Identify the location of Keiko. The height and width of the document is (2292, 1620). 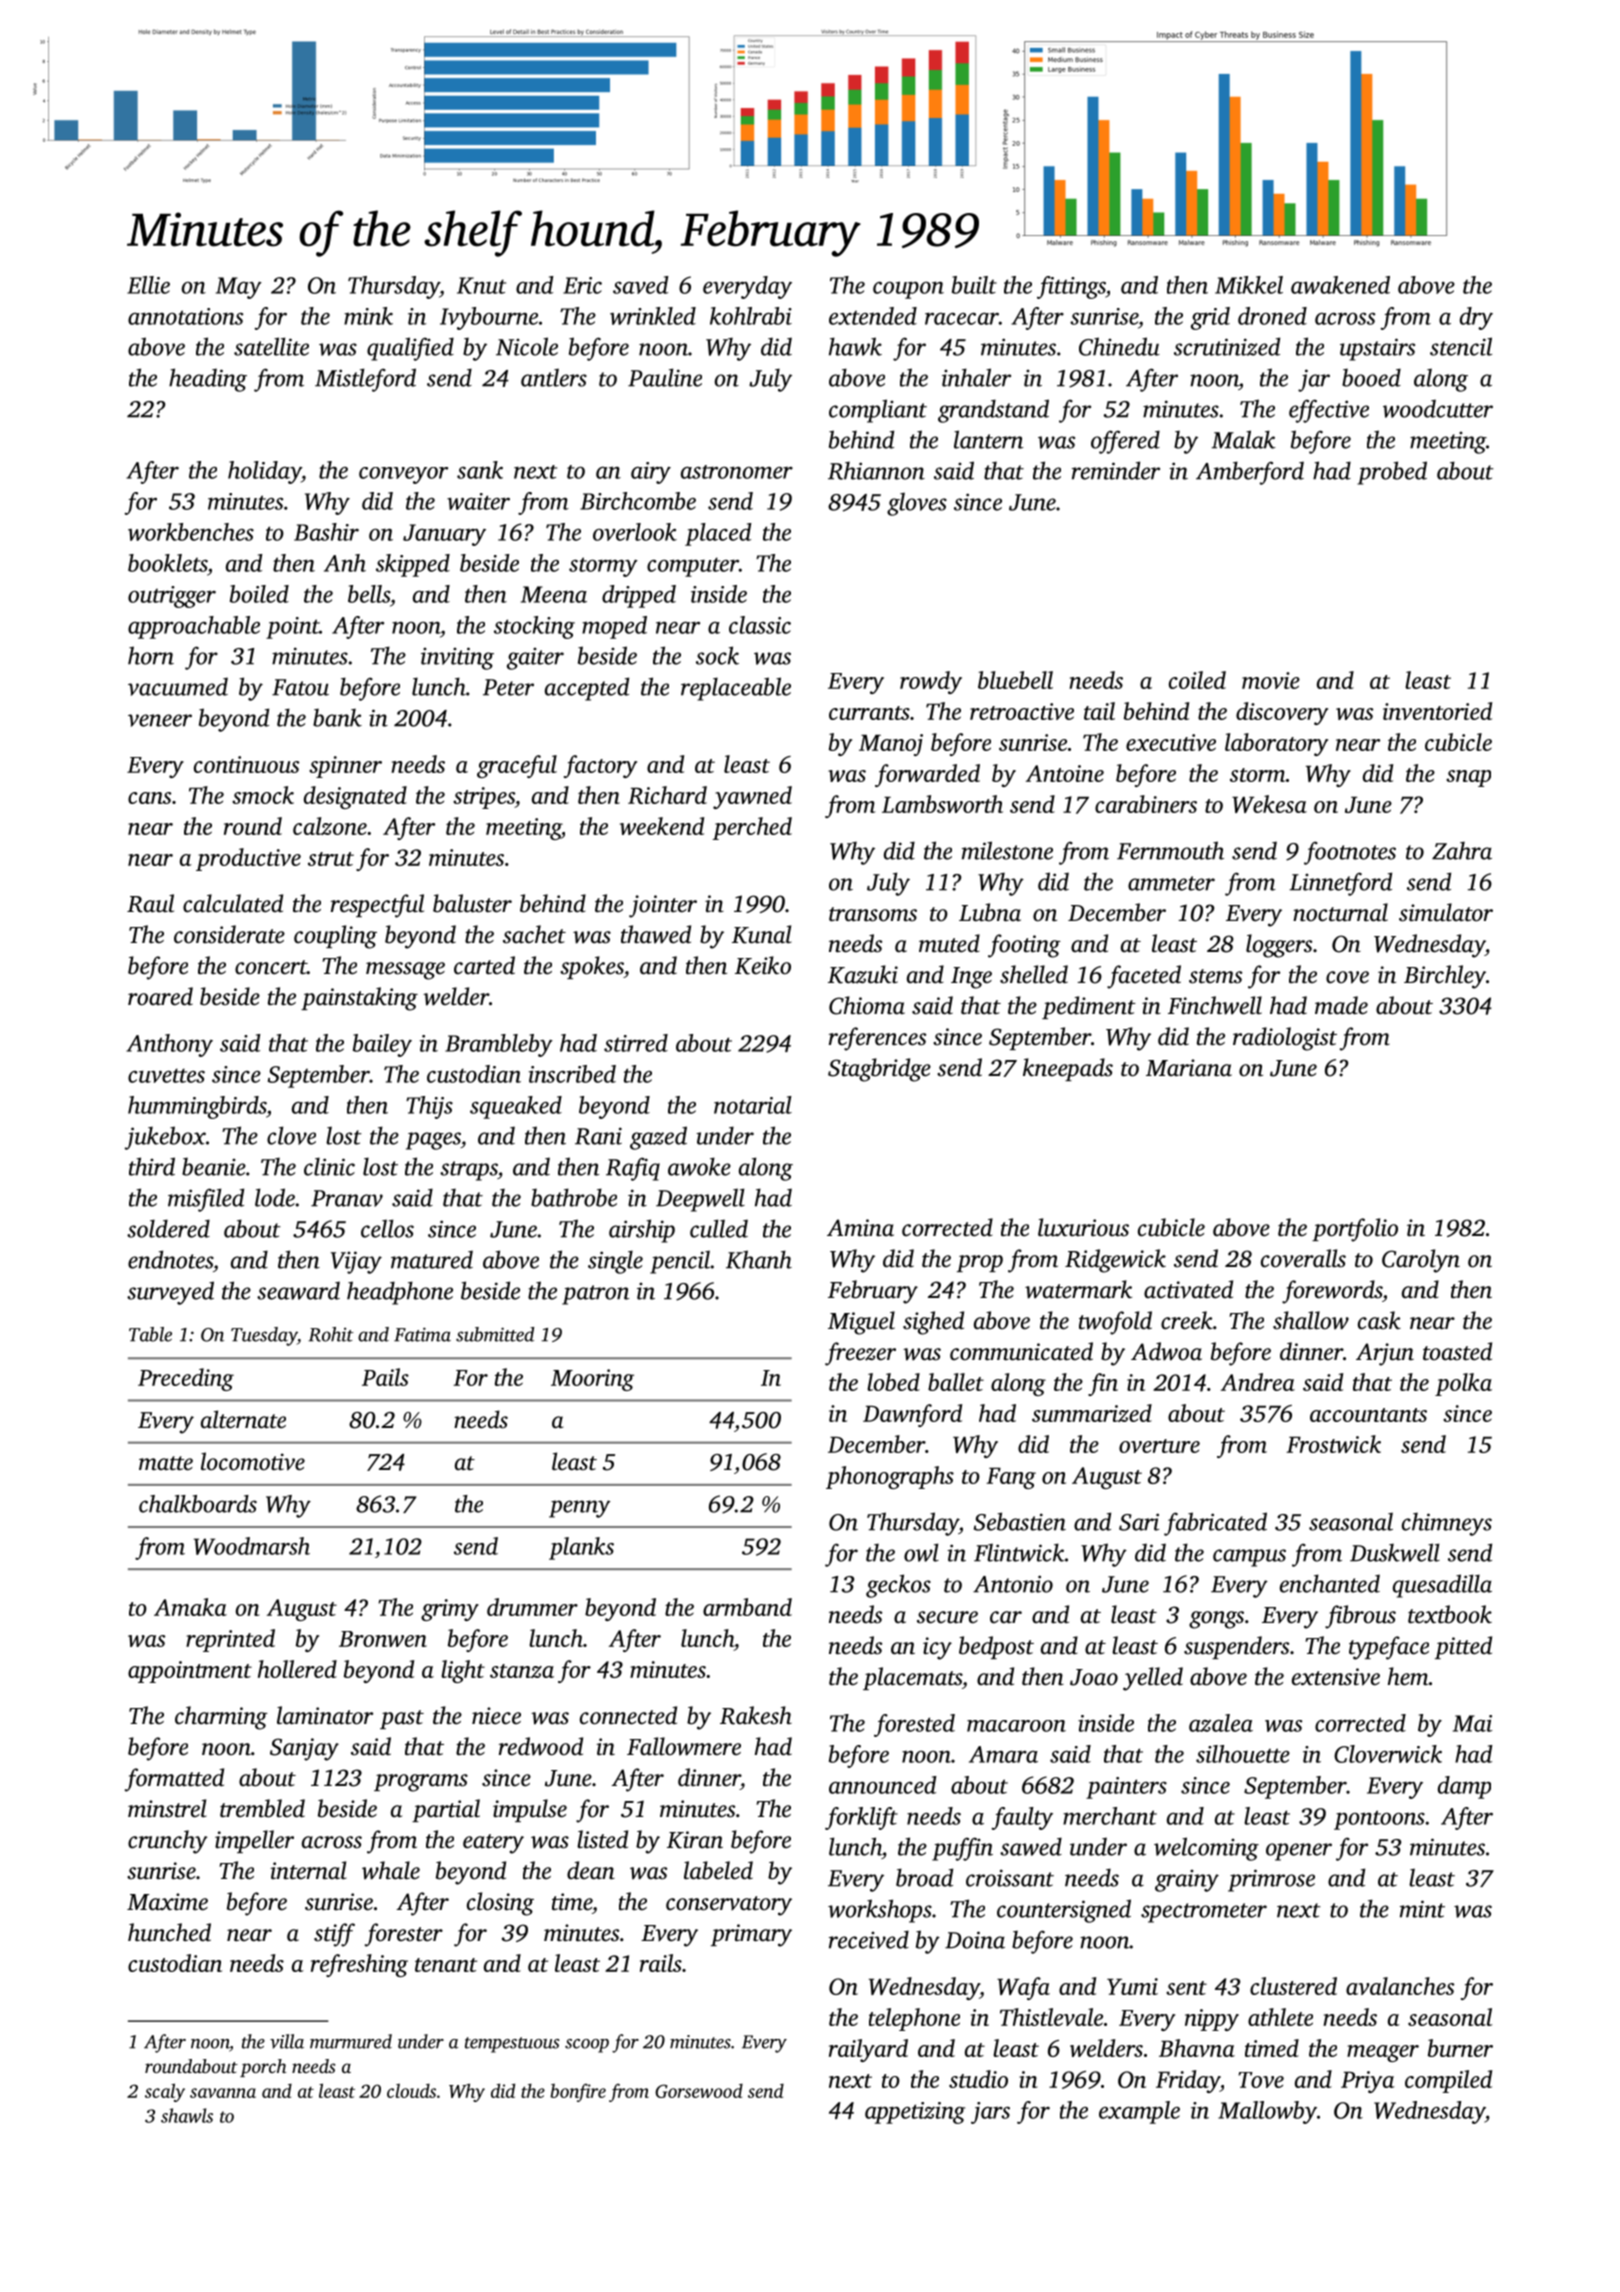
(763, 965).
